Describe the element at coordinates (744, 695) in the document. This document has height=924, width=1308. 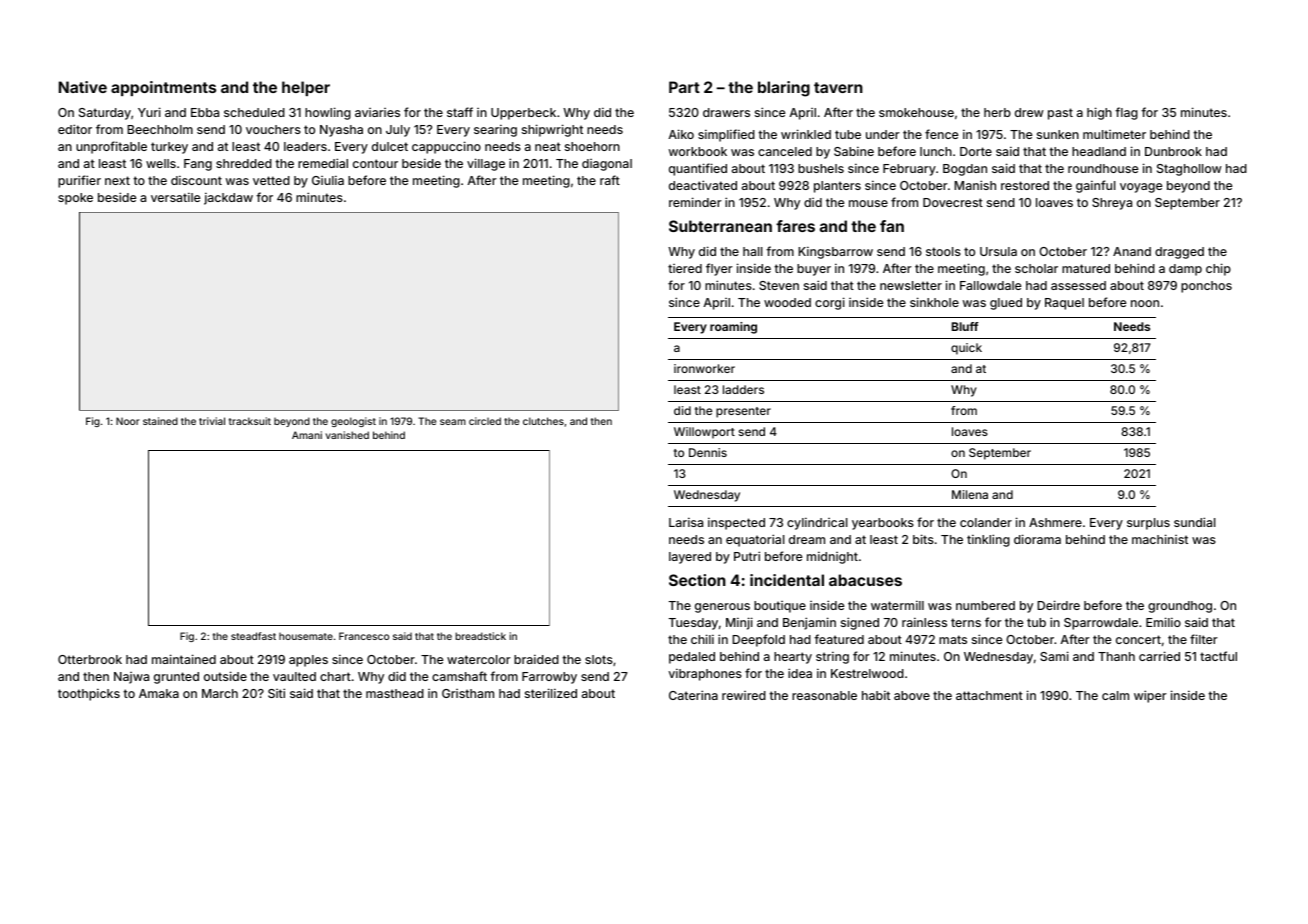
I see `rewired` at that location.
